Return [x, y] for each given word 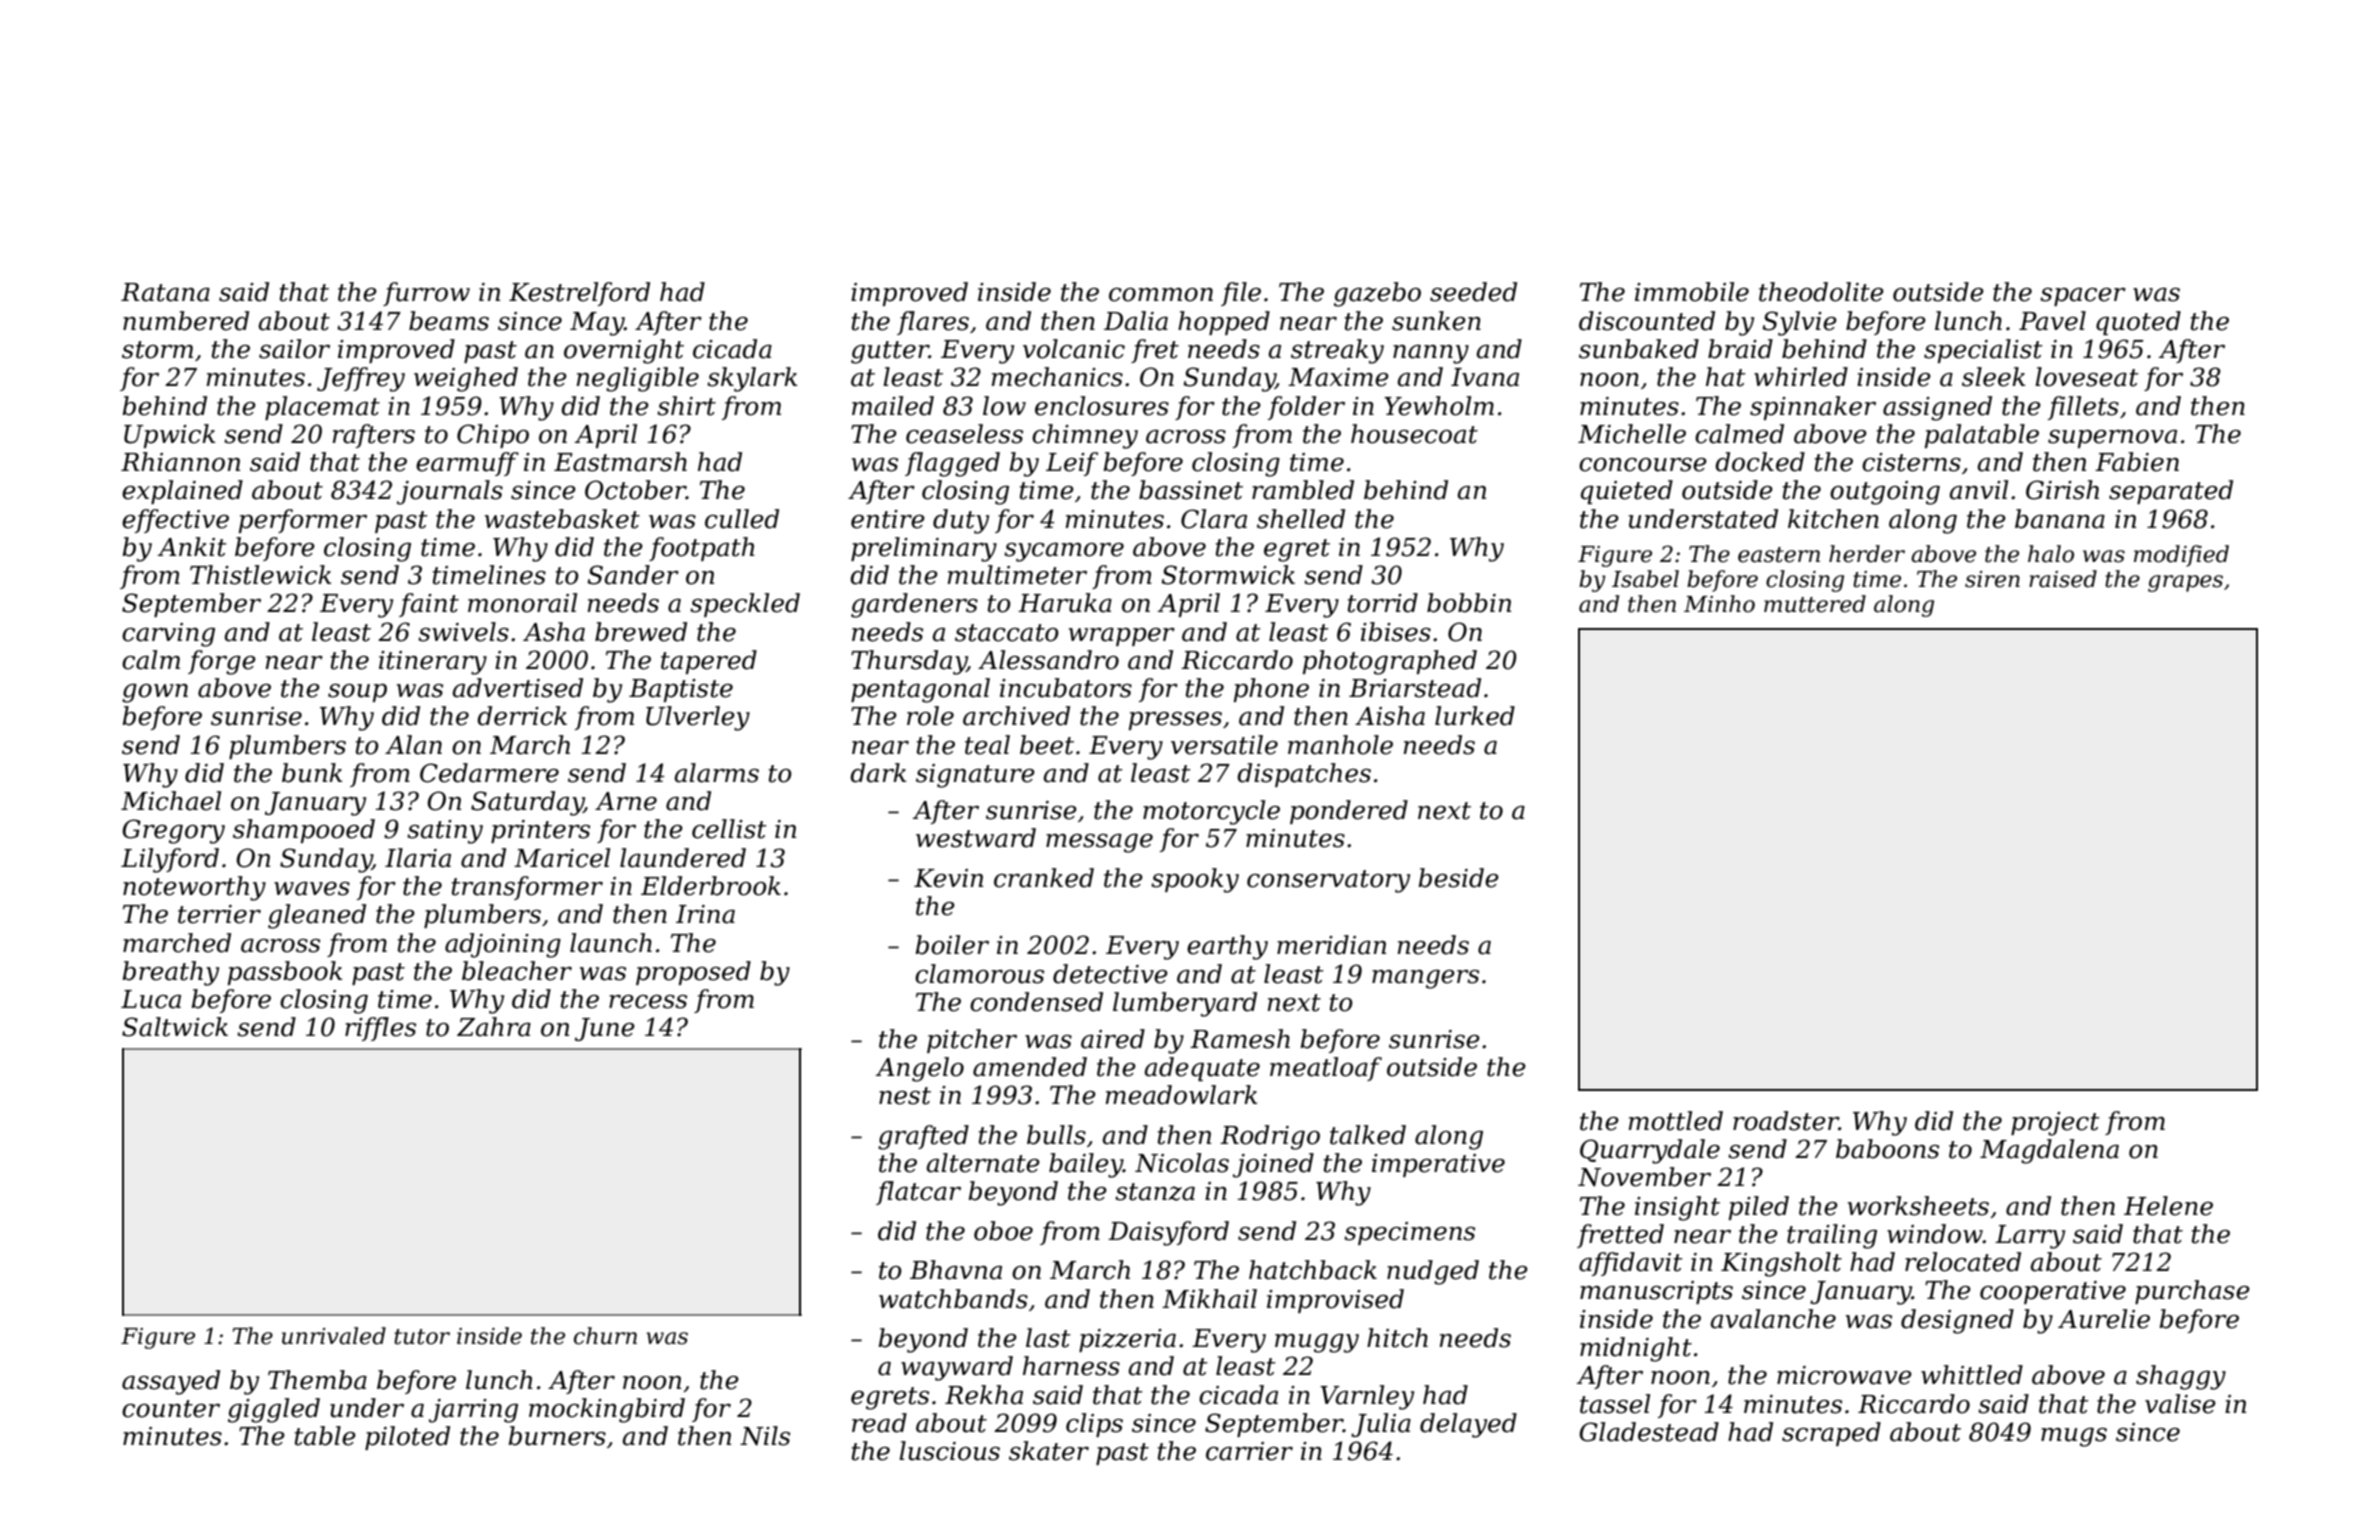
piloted [407, 1438]
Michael [171, 801]
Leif [1072, 464]
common [1161, 295]
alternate [983, 1163]
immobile [1692, 292]
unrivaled [334, 1336]
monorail [522, 603]
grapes [2185, 583]
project [2055, 1124]
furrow [426, 294]
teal [987, 745]
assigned [1937, 408]
